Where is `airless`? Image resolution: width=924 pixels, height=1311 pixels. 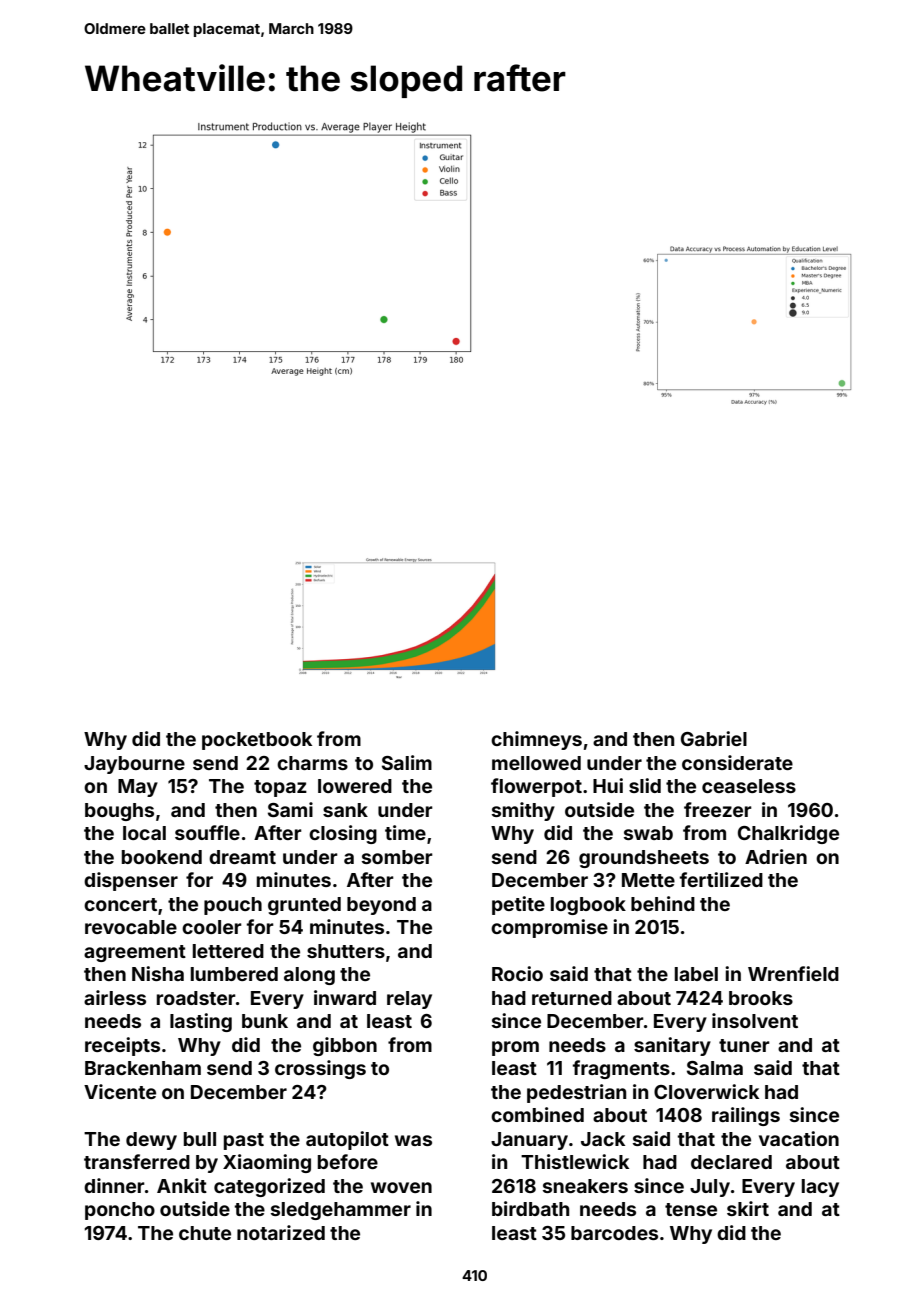 airless is located at coordinates (115, 997).
